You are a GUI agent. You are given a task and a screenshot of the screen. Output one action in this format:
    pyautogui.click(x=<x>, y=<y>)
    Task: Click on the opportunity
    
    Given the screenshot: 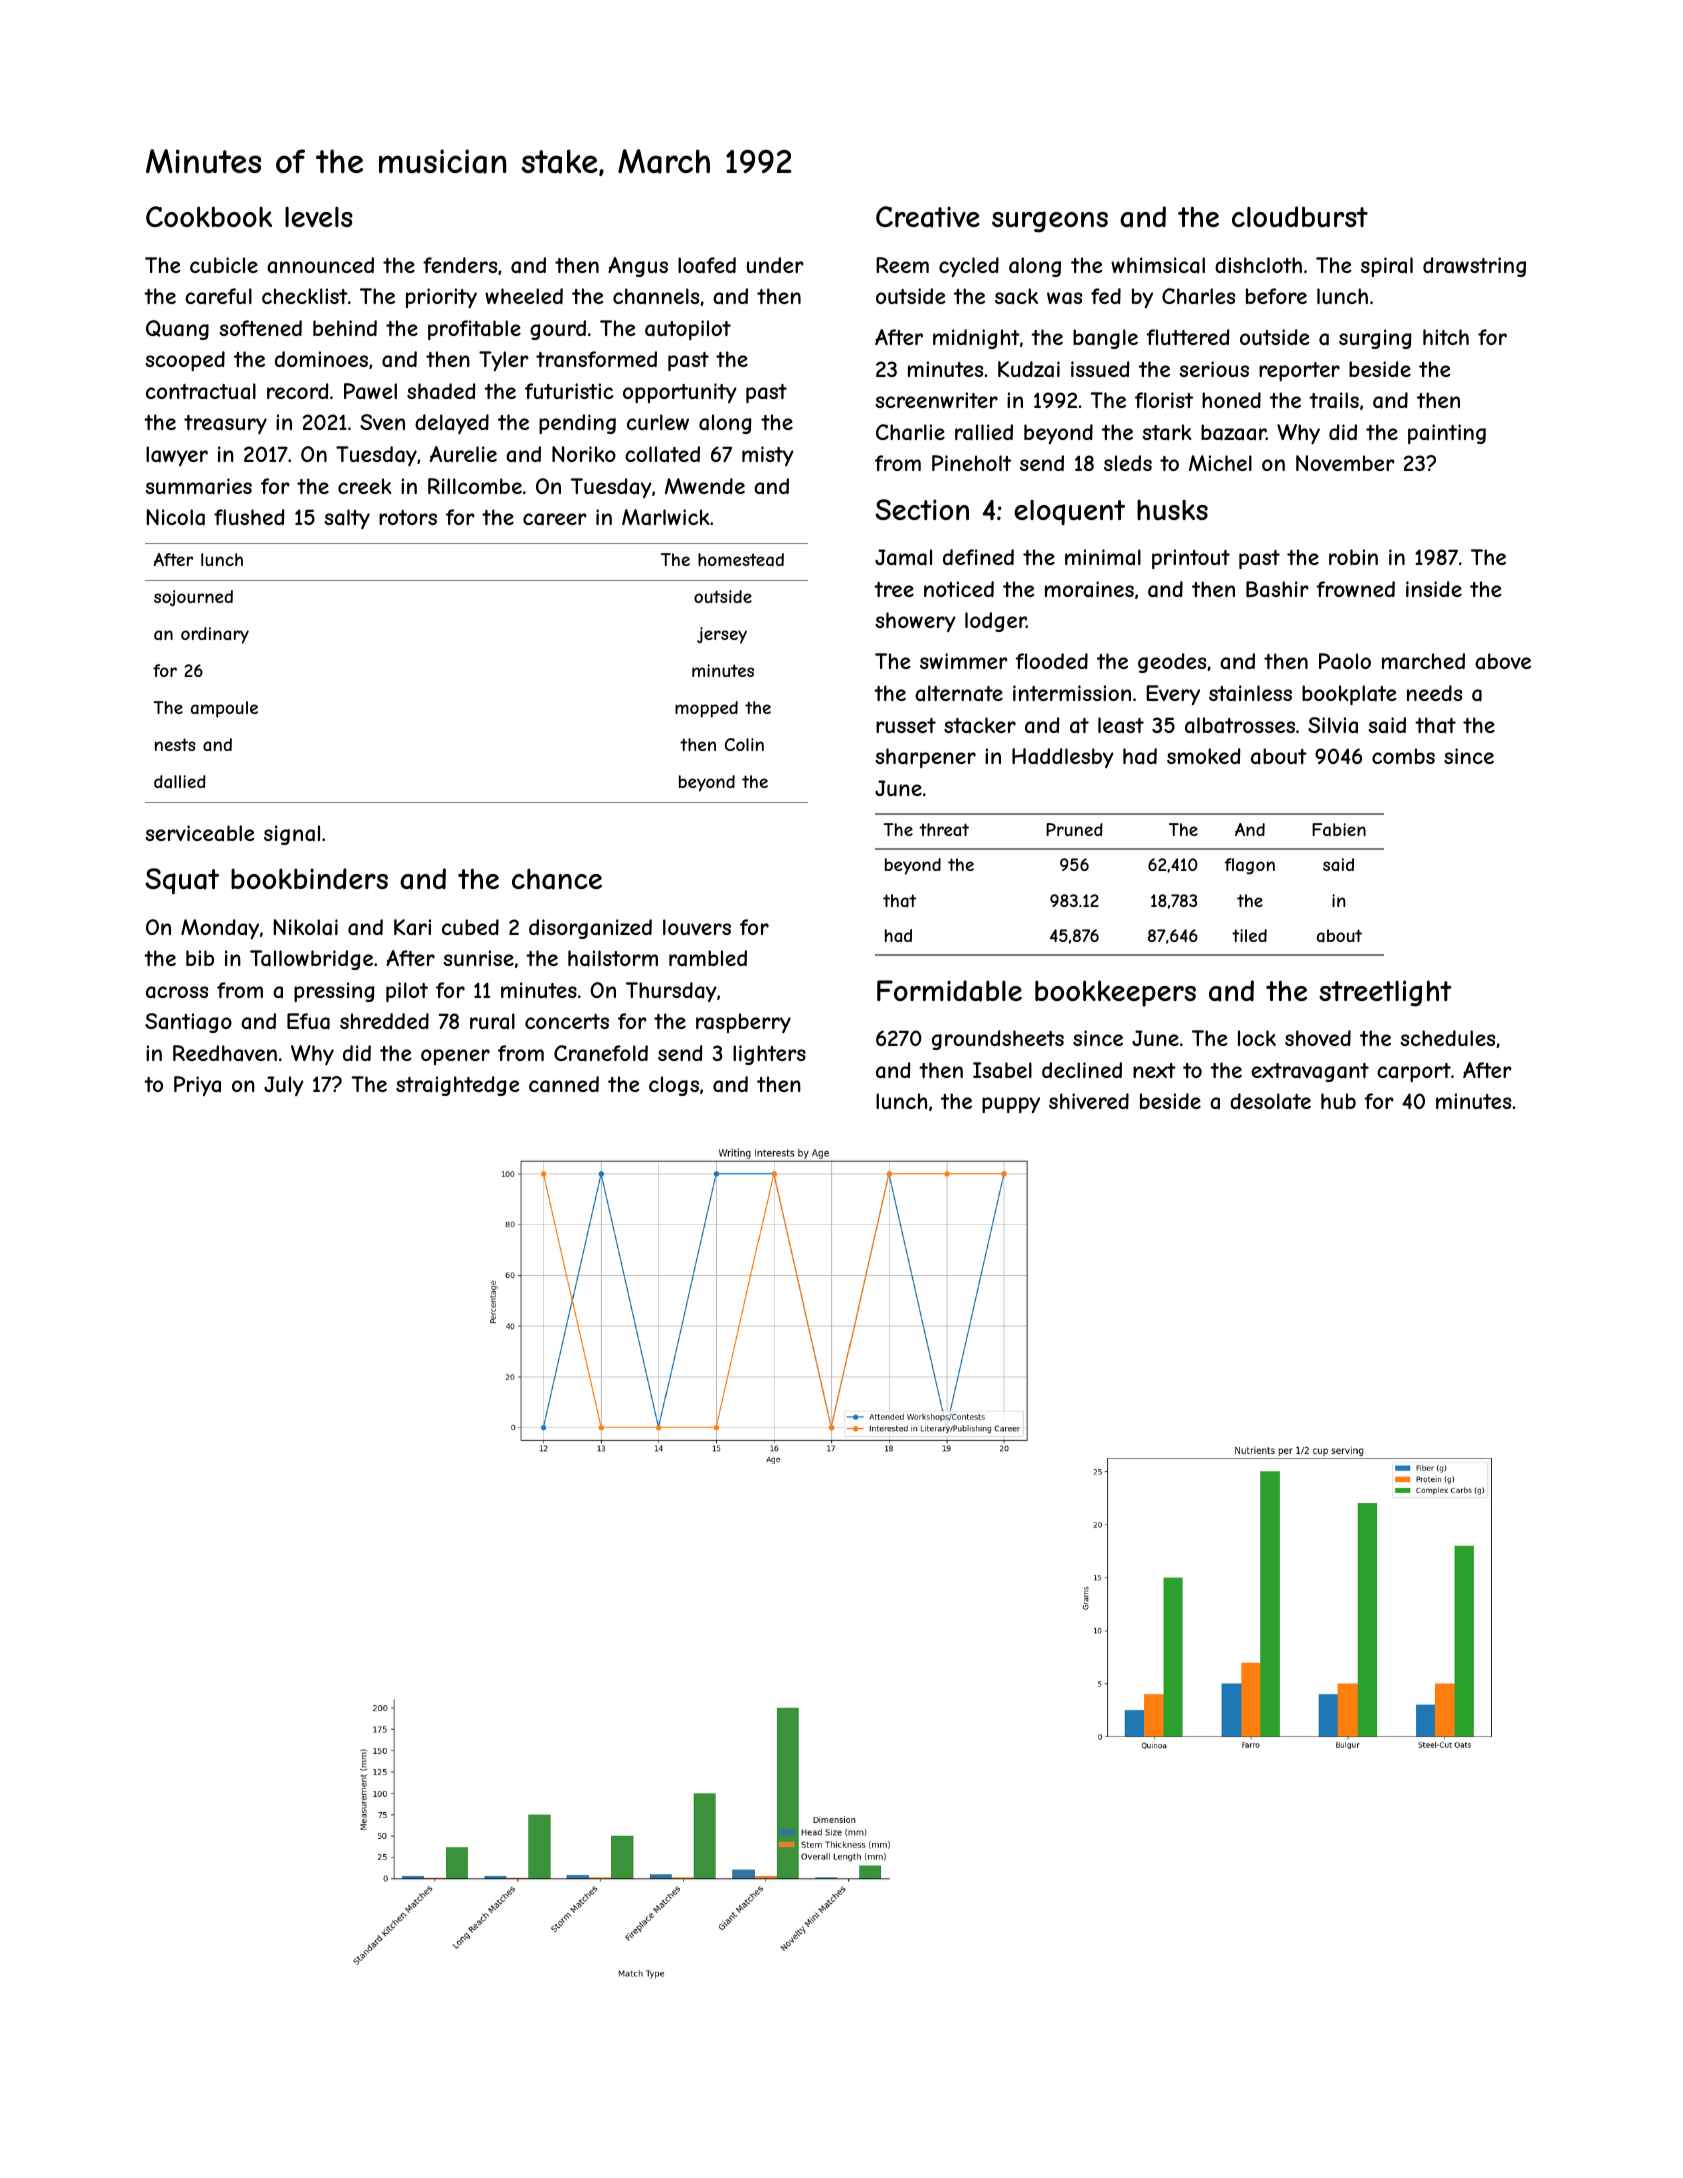 What is the action you would take?
    pyautogui.click(x=680, y=393)
